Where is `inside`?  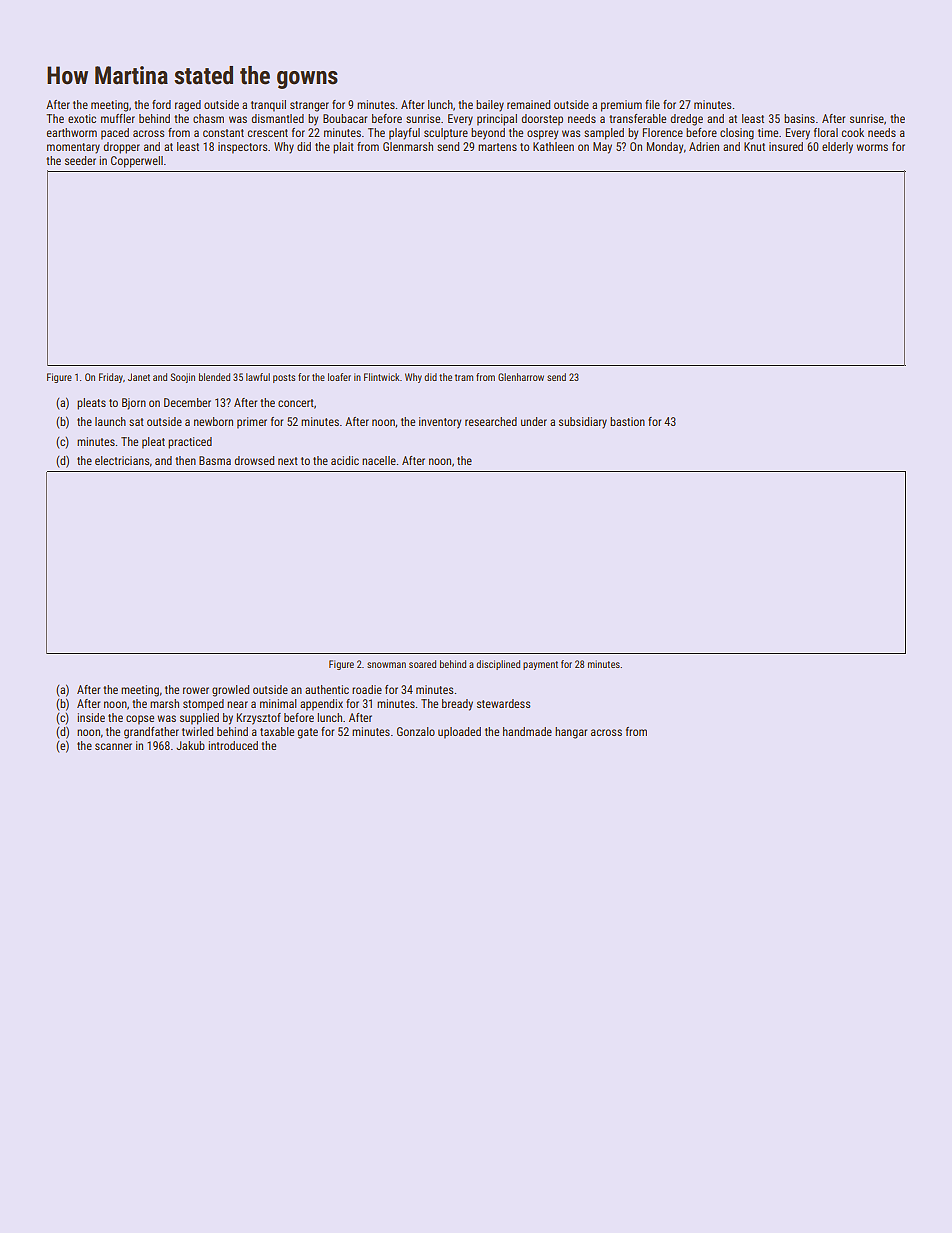
inside is located at coordinates (91, 717).
